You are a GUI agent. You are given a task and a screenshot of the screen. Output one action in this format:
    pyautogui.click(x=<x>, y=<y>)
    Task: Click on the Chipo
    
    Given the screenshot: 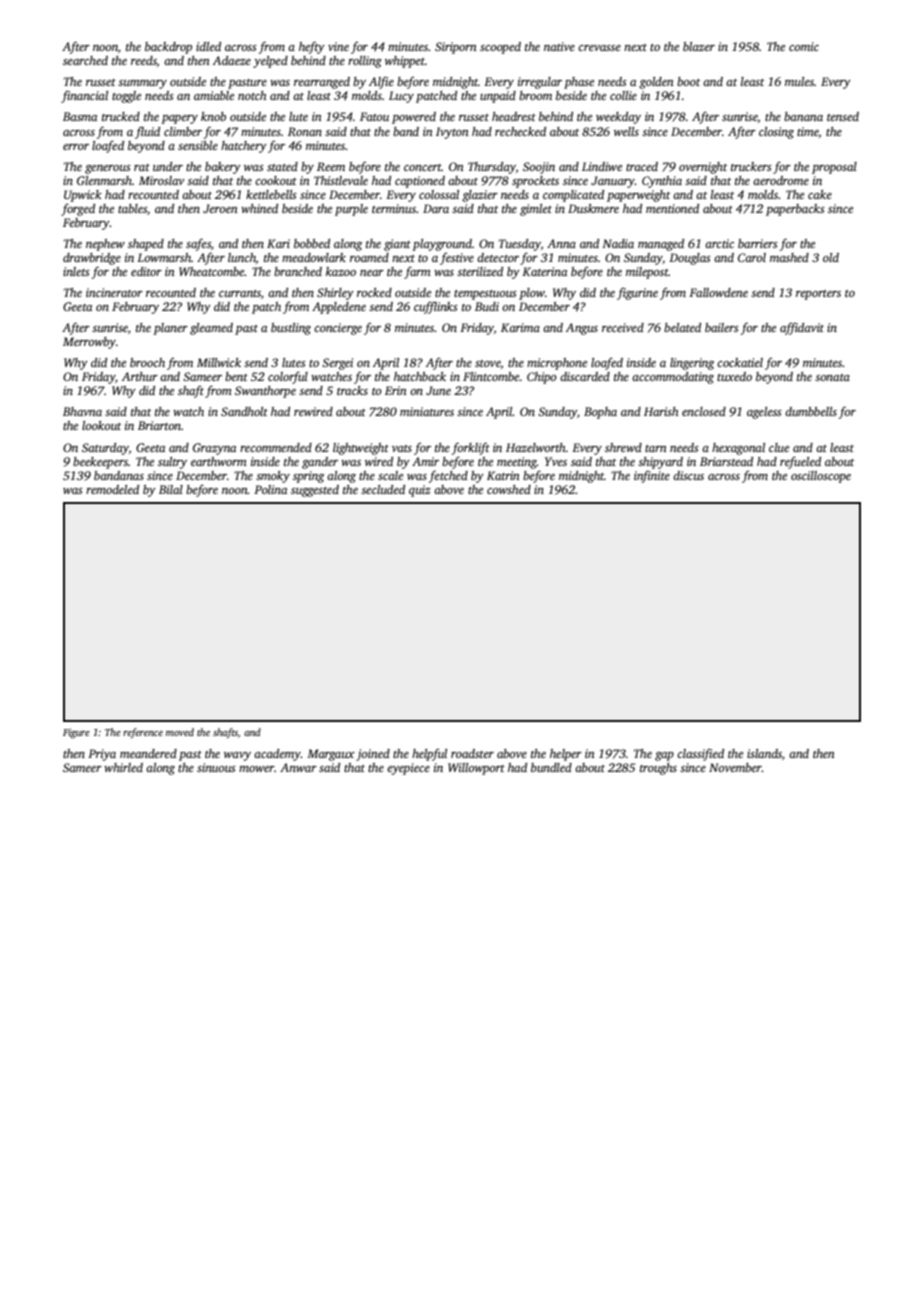 What is the action you would take?
    pyautogui.click(x=542, y=378)
